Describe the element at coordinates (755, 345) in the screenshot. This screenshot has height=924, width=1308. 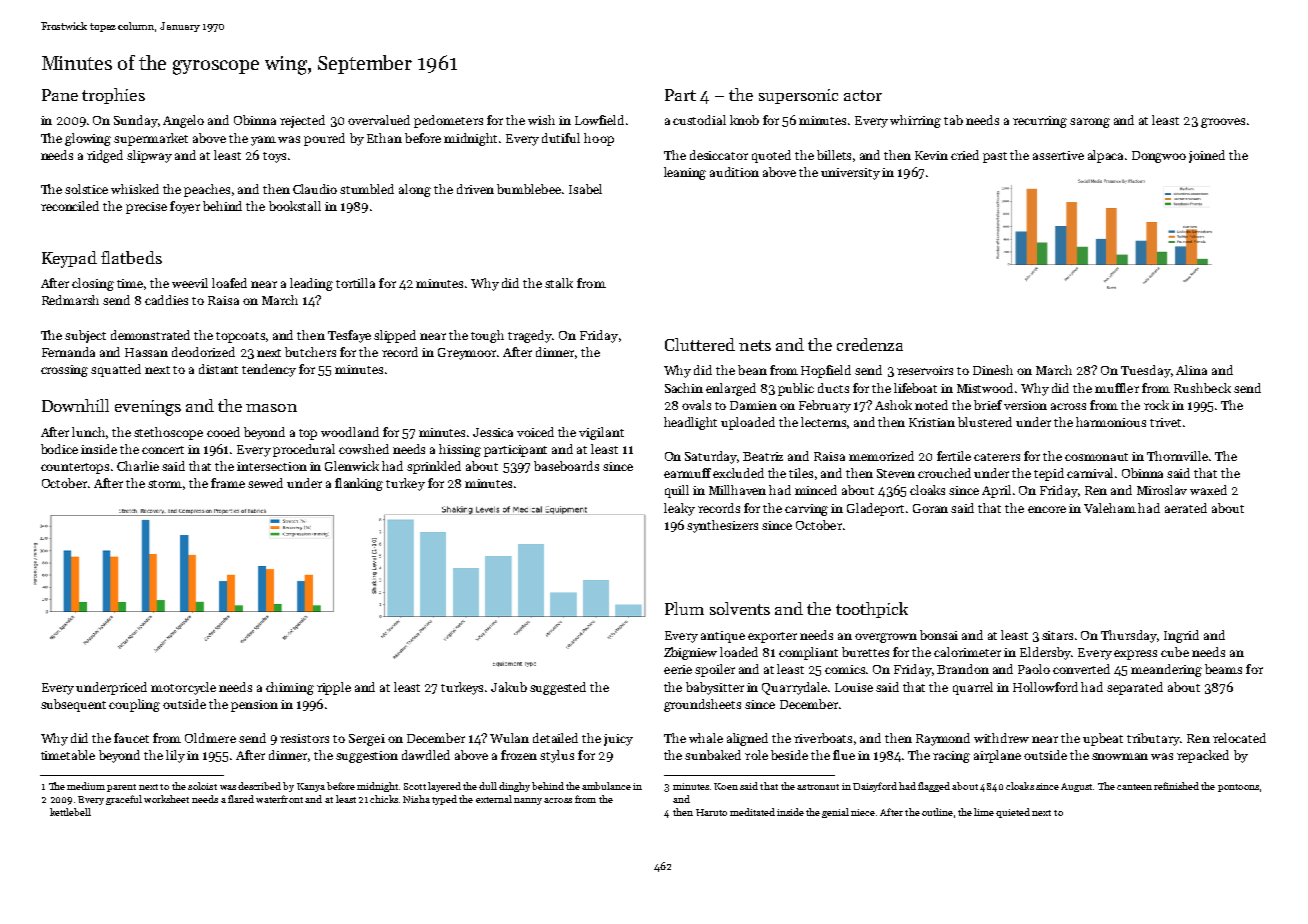
I see `nets` at that location.
